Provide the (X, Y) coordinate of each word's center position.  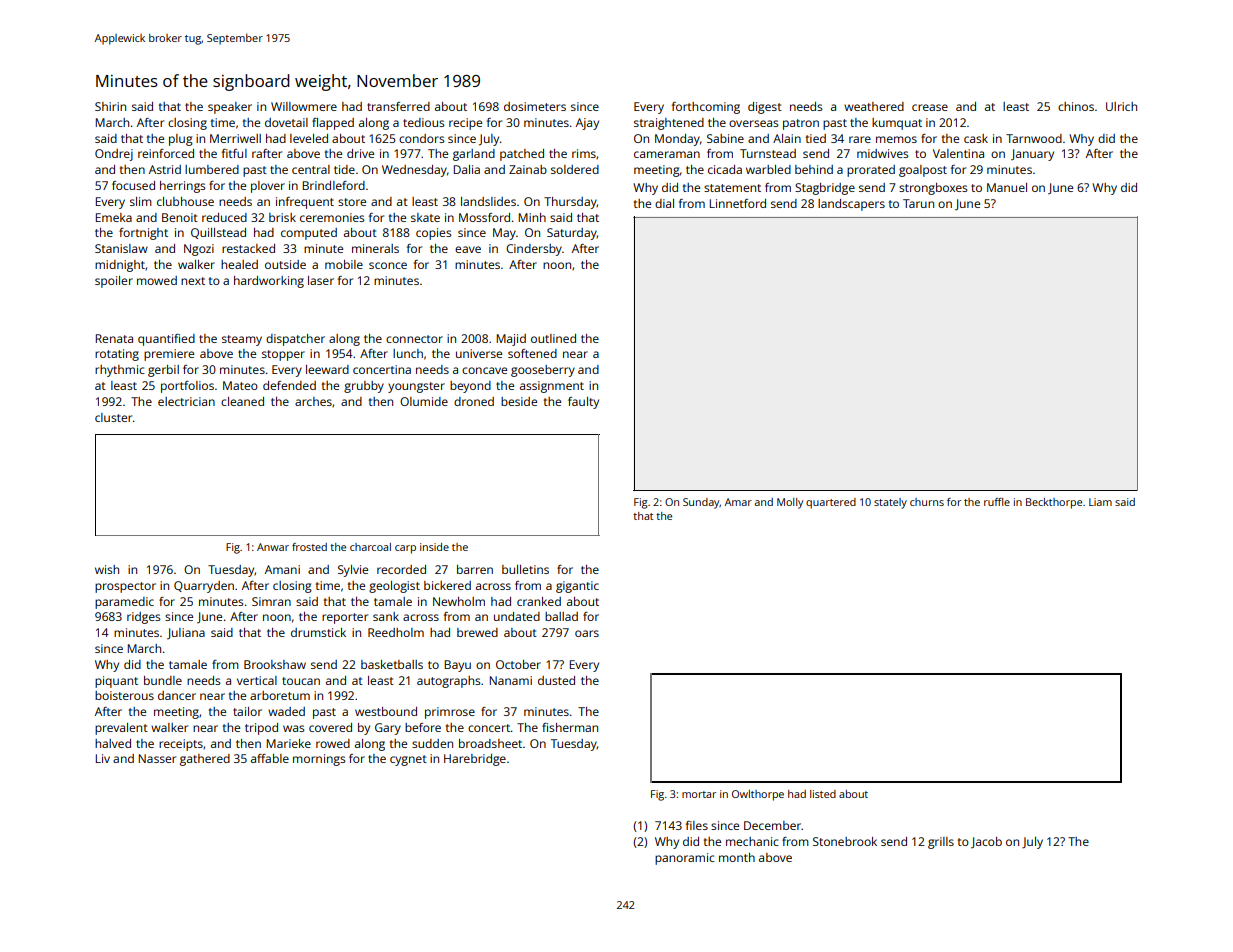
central (311, 169)
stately (890, 503)
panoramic (685, 859)
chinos (1076, 106)
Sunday (701, 503)
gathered (205, 760)
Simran (271, 601)
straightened (669, 124)
